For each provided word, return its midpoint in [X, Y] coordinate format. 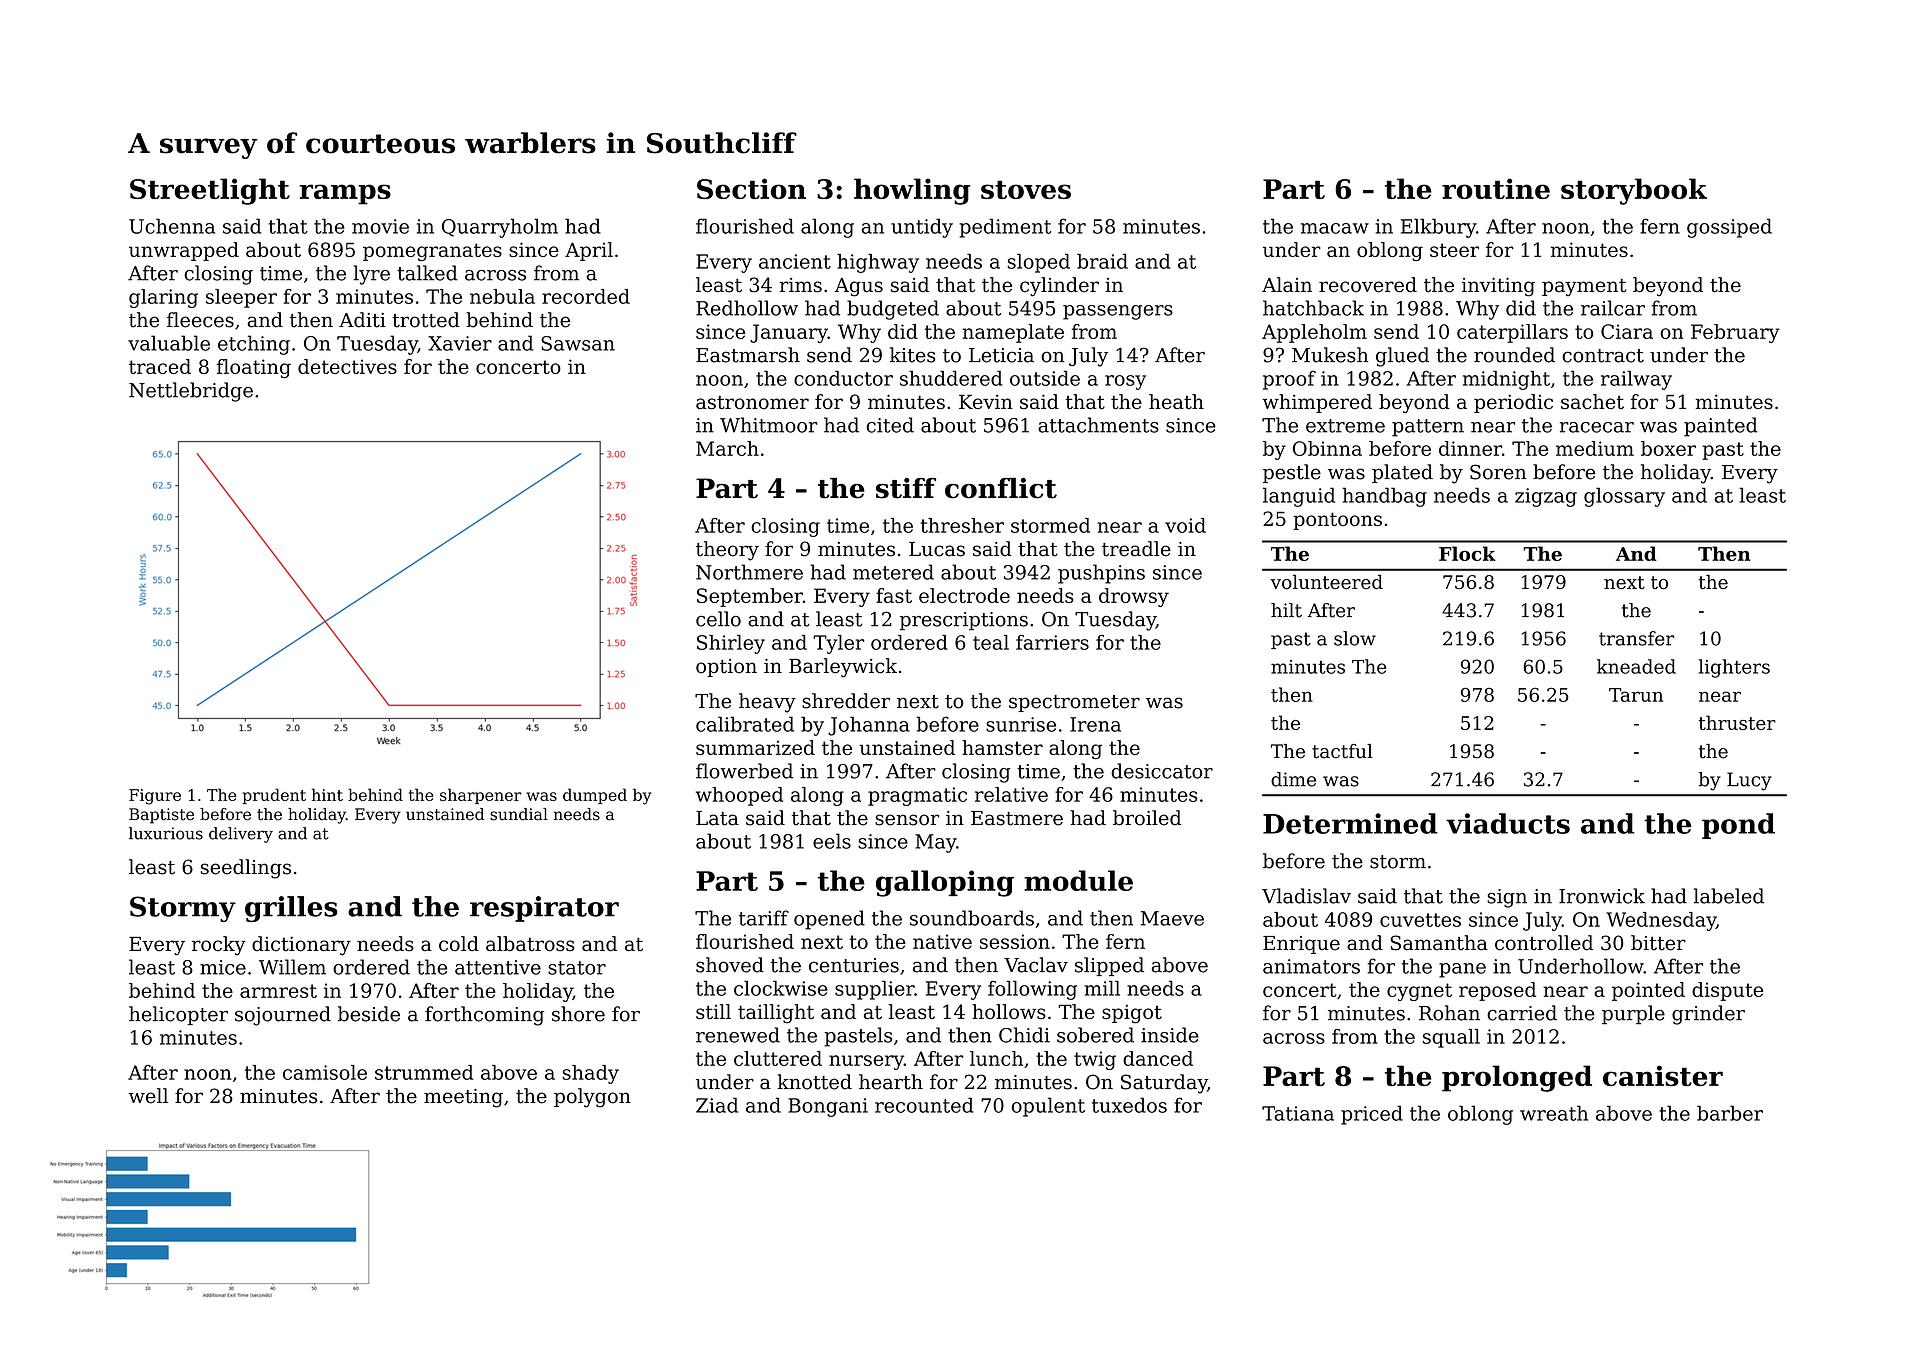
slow [1355, 638]
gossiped [1729, 228]
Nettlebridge [191, 392]
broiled [1147, 818]
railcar [1613, 308]
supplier [874, 990]
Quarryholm [500, 228]
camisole [325, 1072]
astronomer [752, 402]
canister [1663, 1075]
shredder [846, 701]
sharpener [480, 796]
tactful [1342, 751]
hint [327, 794]
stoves [1026, 189]
